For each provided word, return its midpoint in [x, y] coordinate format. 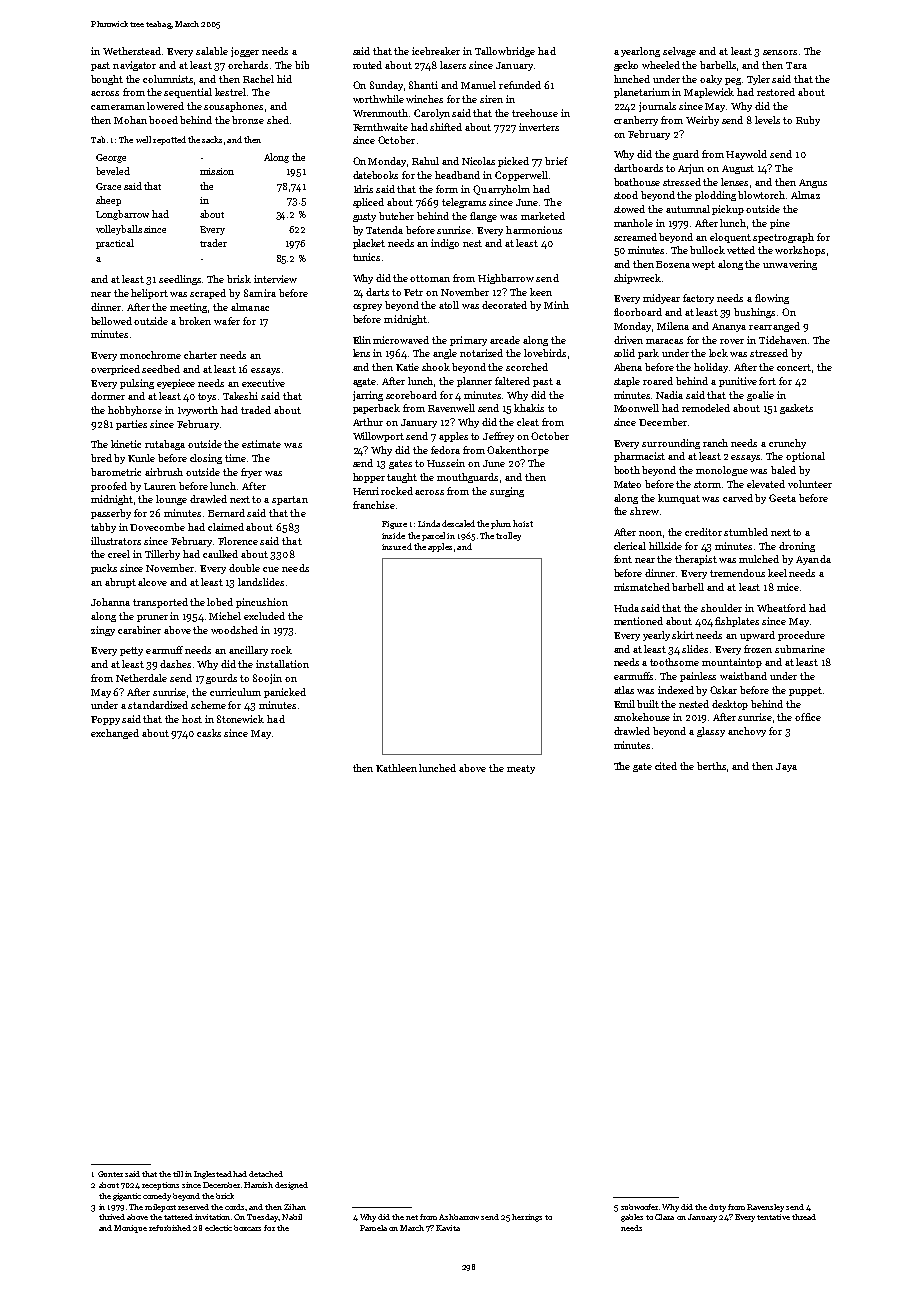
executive [263, 383]
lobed [220, 602]
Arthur [368, 422]
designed [291, 1186]
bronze [248, 120]
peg [733, 81]
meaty [521, 769]
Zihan [295, 1207]
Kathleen [396, 768]
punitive [738, 382]
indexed [676, 690]
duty [717, 1208]
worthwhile [378, 99]
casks [209, 733]
